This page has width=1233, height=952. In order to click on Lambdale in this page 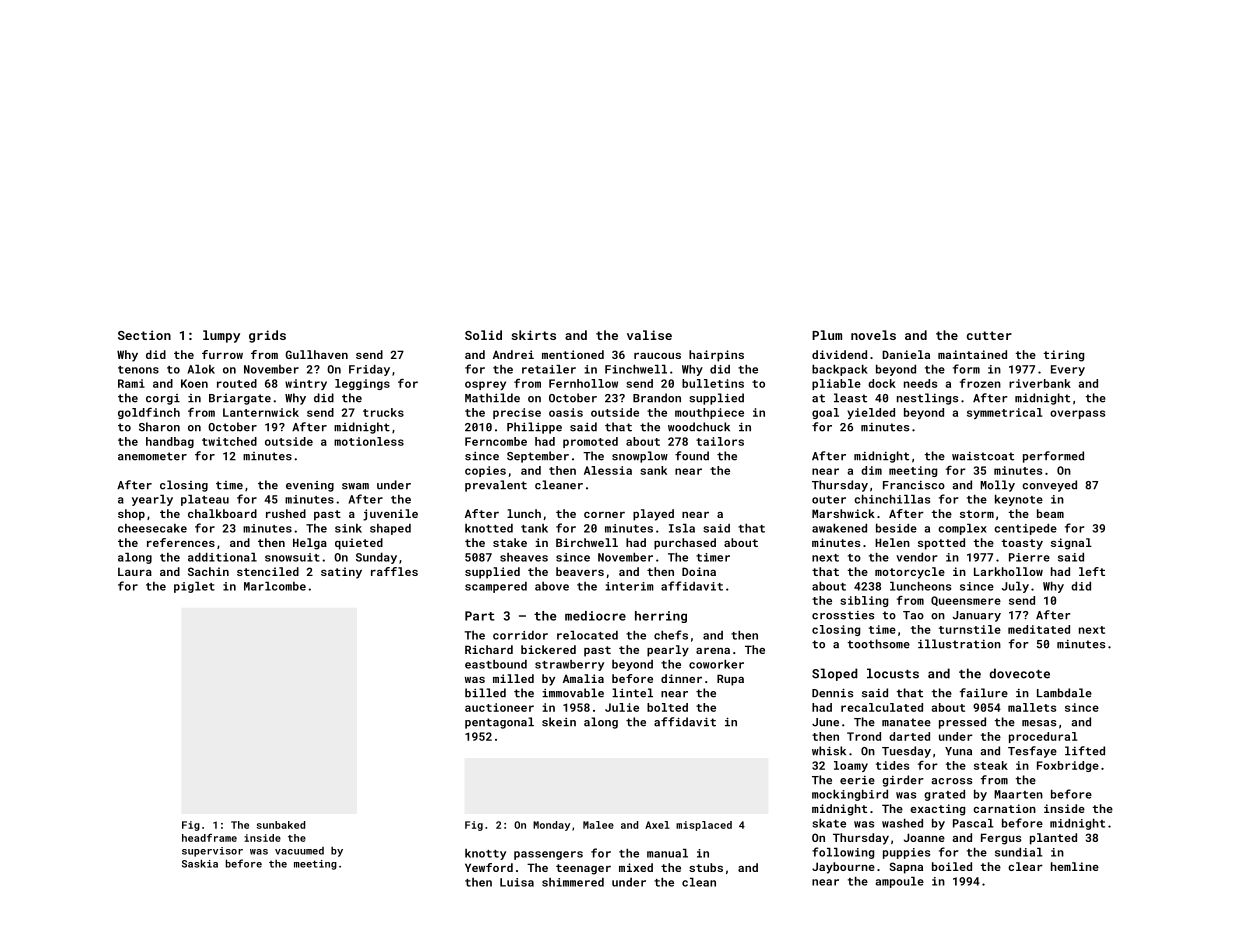, I will do `click(1064, 693)`.
